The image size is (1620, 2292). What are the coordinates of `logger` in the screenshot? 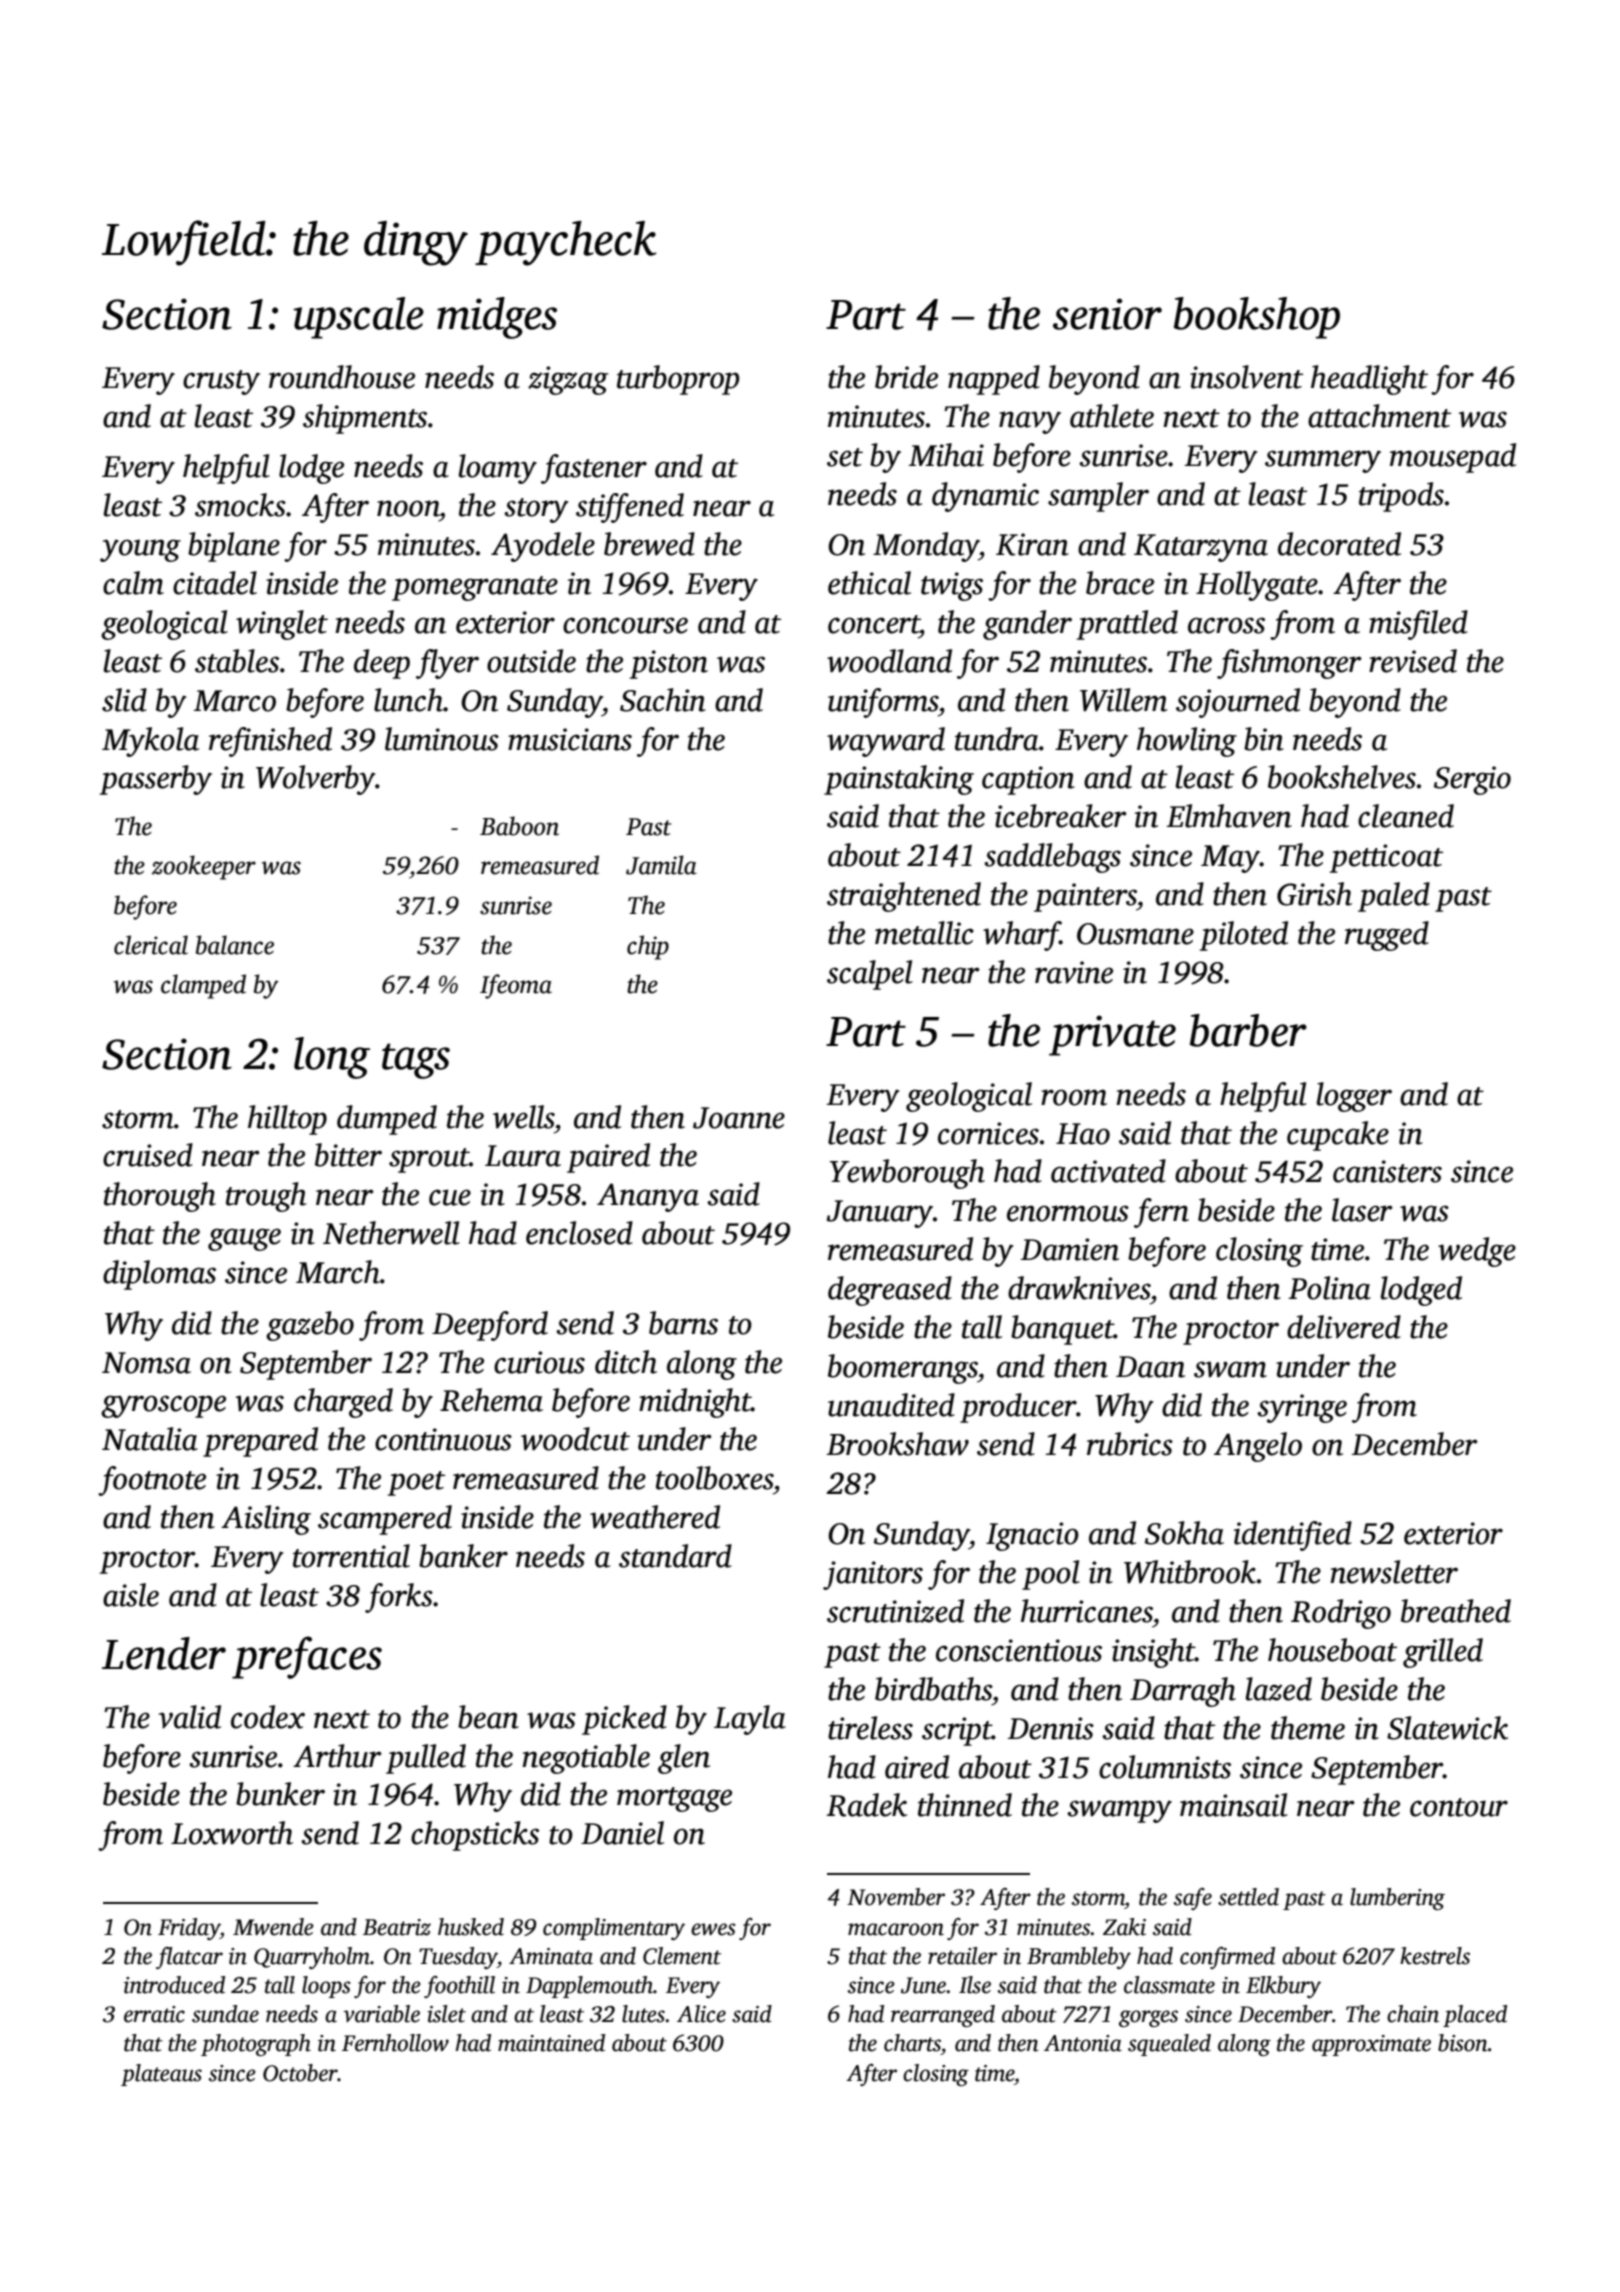 It's located at (1354, 1097).
